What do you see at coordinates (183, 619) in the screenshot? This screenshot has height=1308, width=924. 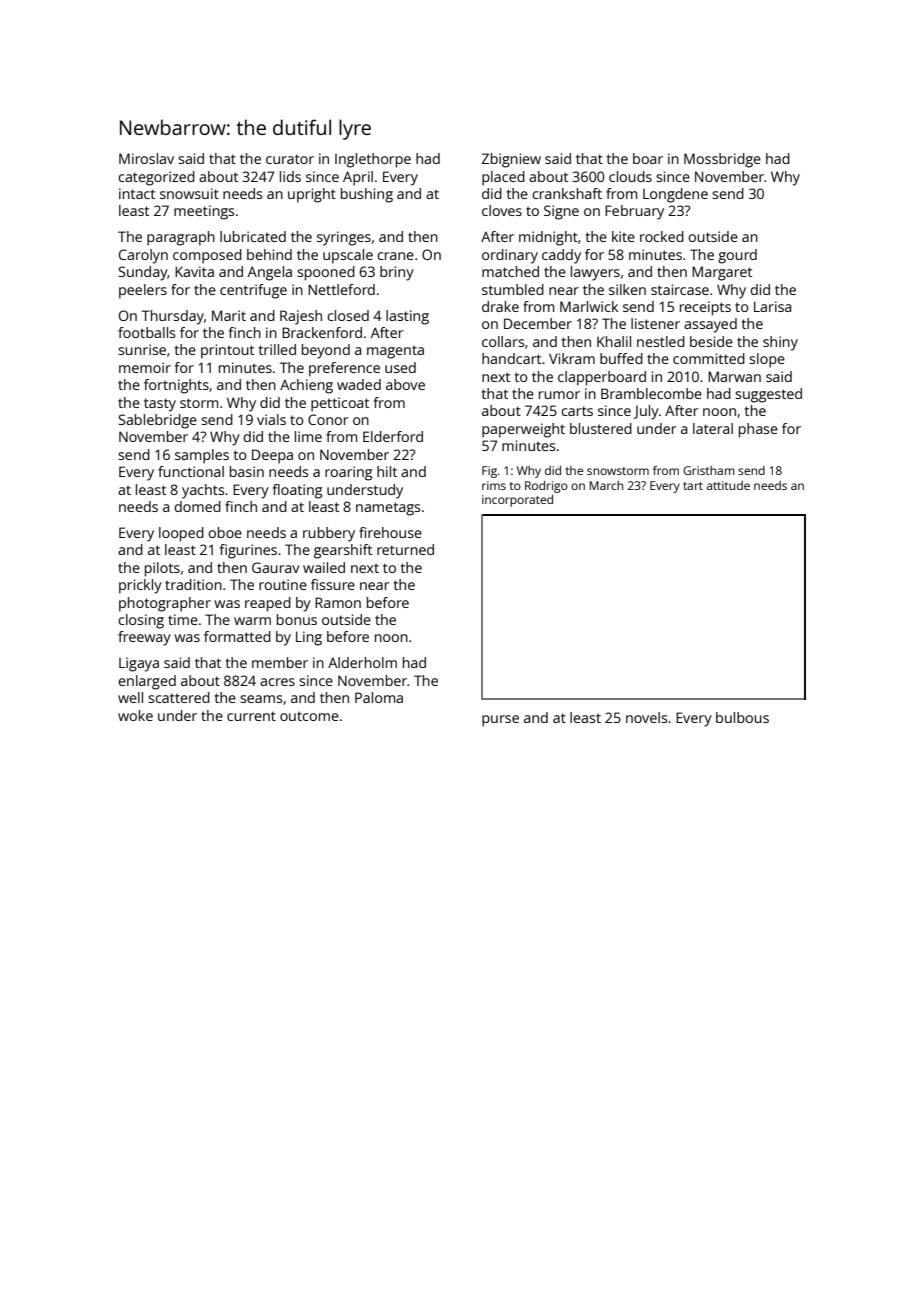 I see `time` at bounding box center [183, 619].
